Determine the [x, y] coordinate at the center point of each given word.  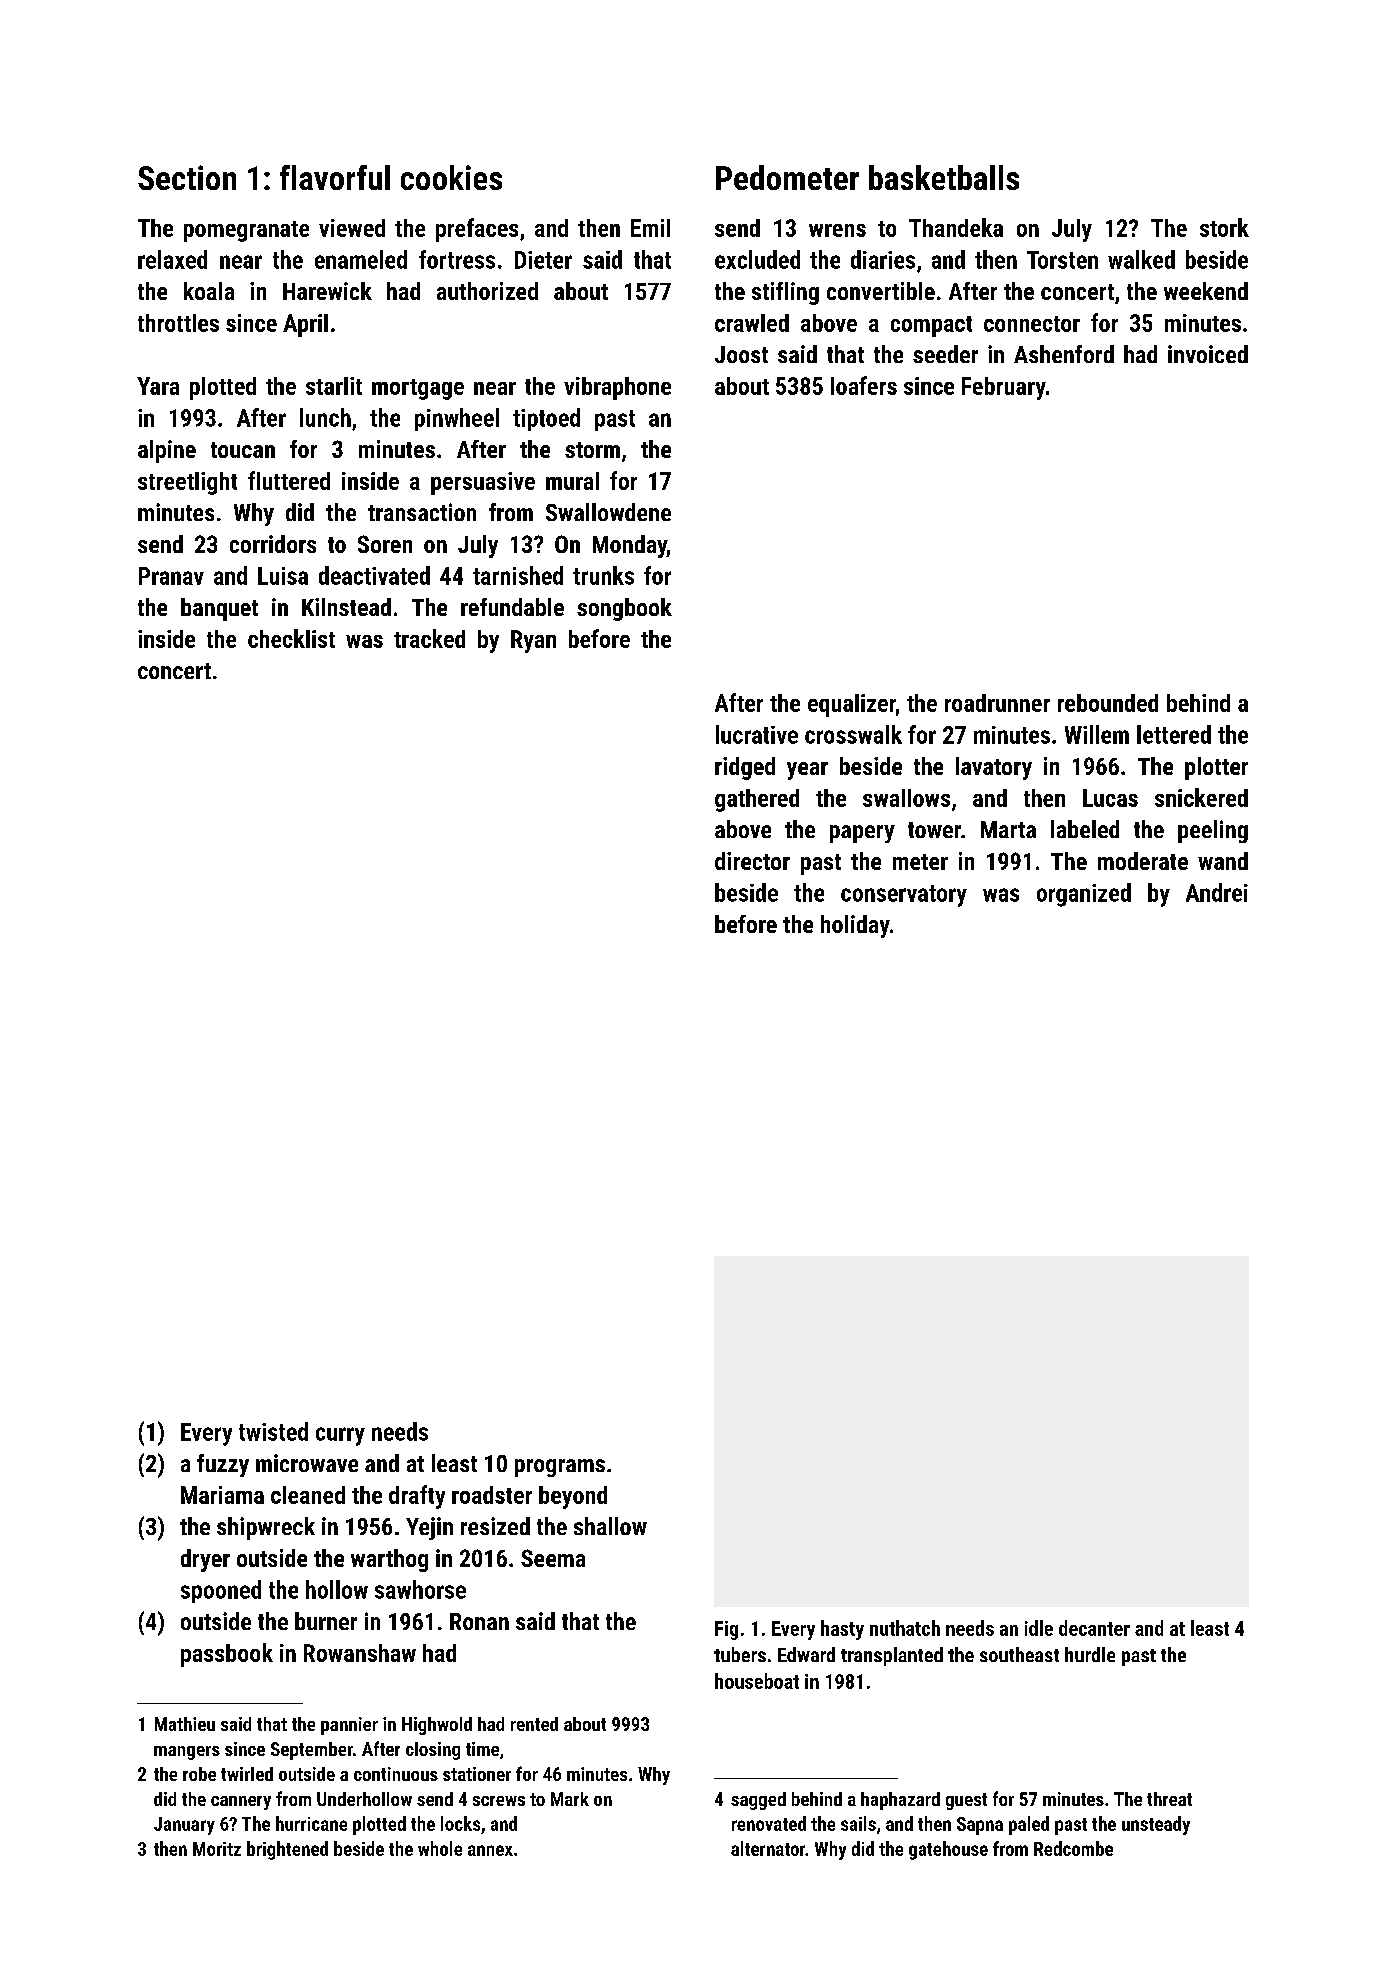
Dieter [543, 260]
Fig [726, 1630]
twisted [273, 1431]
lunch [325, 417]
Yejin [429, 1528]
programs [560, 1468]
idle [1039, 1628]
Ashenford [1064, 354]
